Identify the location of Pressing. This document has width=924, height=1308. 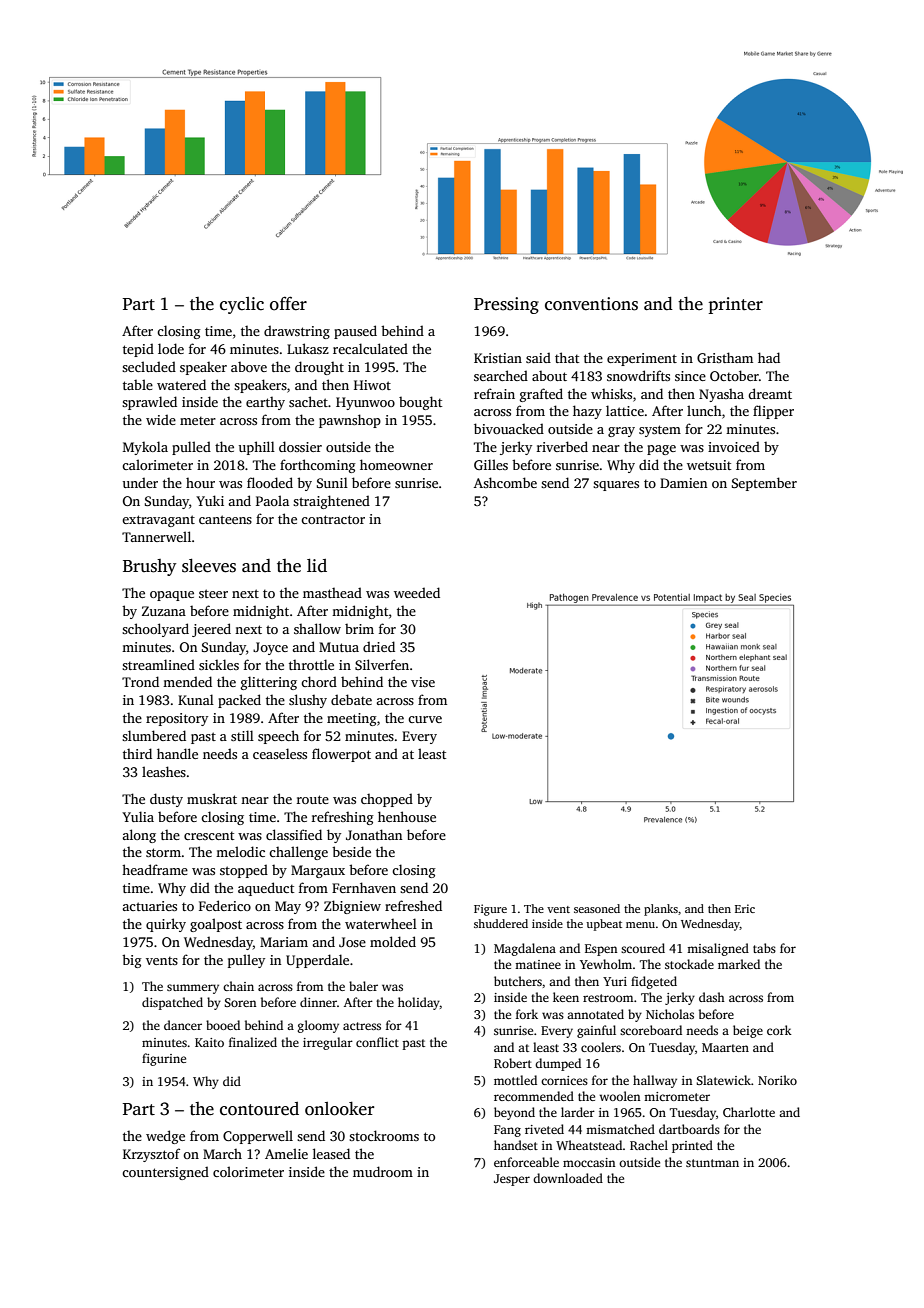
(506, 305).
